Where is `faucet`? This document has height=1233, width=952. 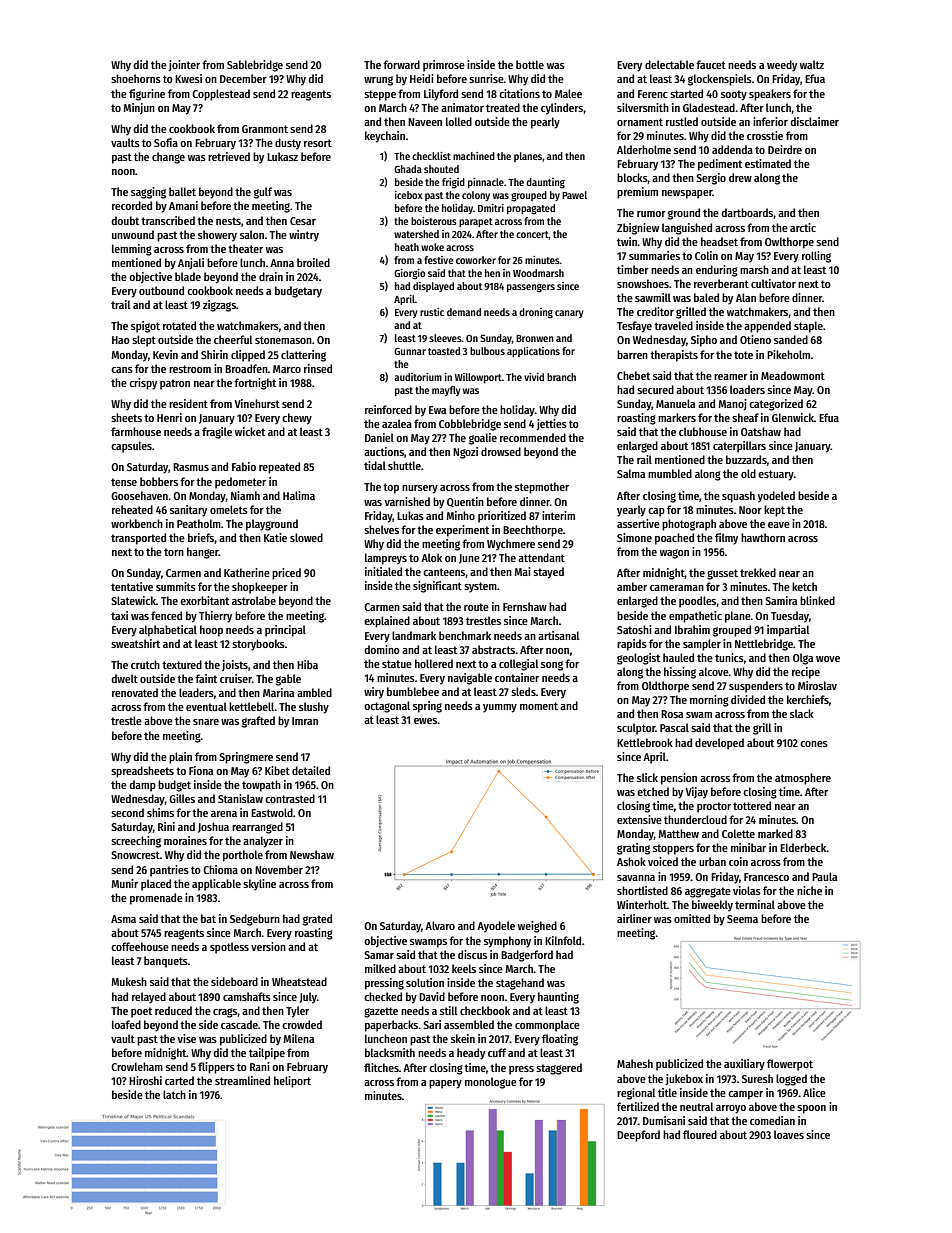 faucet is located at coordinates (711, 64).
